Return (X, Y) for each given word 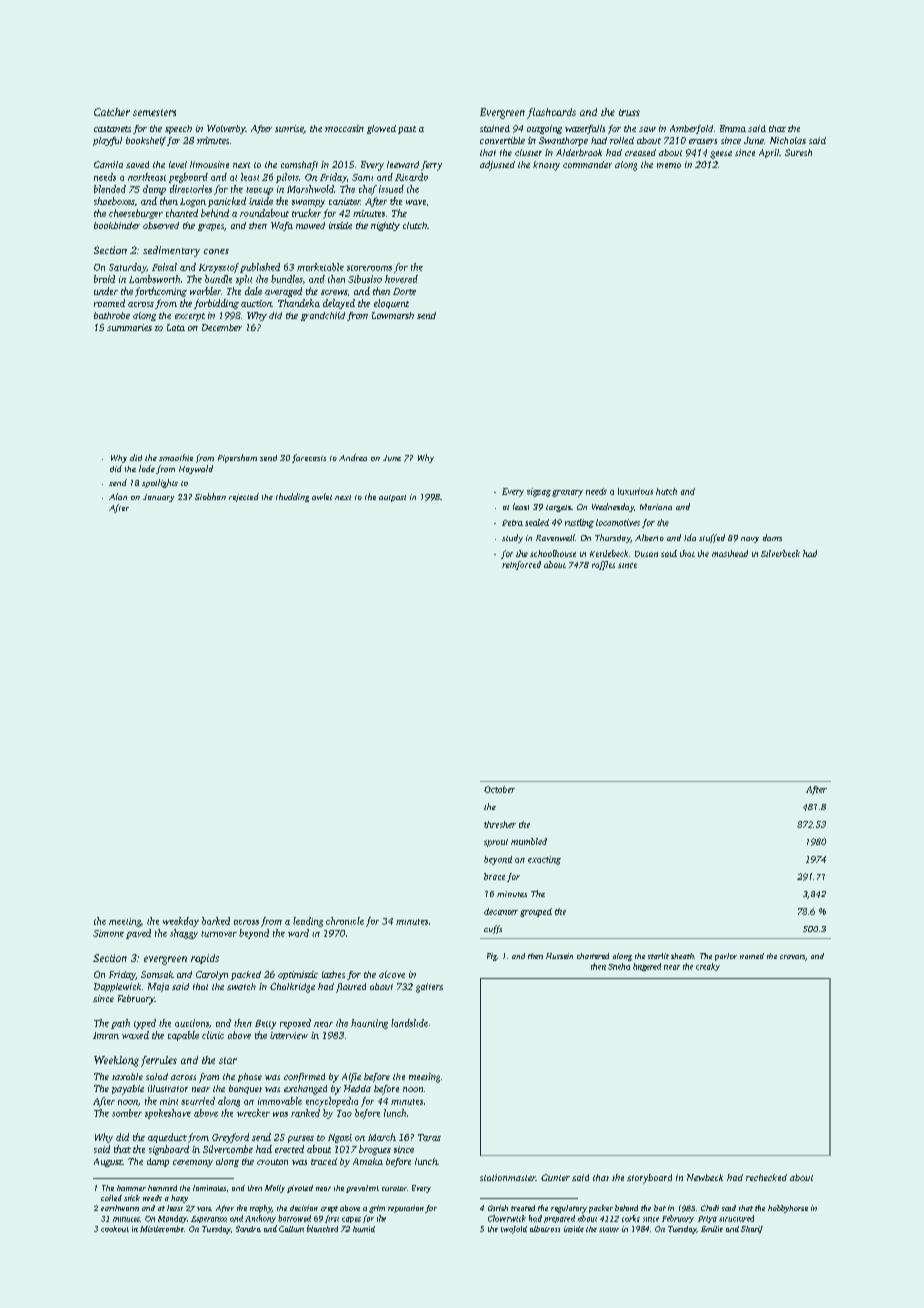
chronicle (345, 921)
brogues (375, 1150)
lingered (647, 967)
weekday (181, 922)
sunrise (289, 129)
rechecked (766, 1177)
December (222, 327)
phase (250, 1077)
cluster (528, 152)
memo (669, 165)
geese (721, 155)
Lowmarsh (393, 315)
